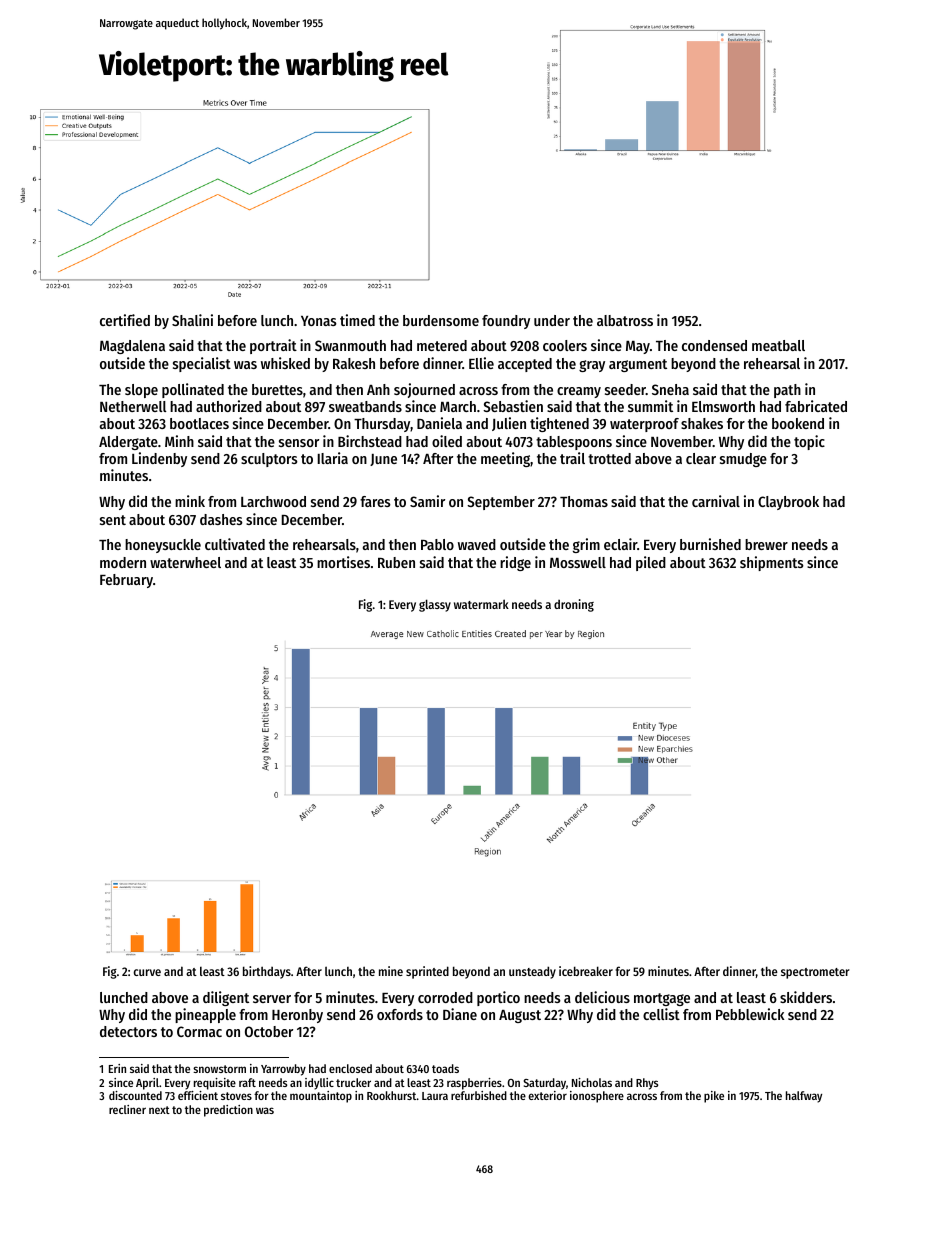  What do you see at coordinates (815, 973) in the document?
I see `spectrometer` at bounding box center [815, 973].
